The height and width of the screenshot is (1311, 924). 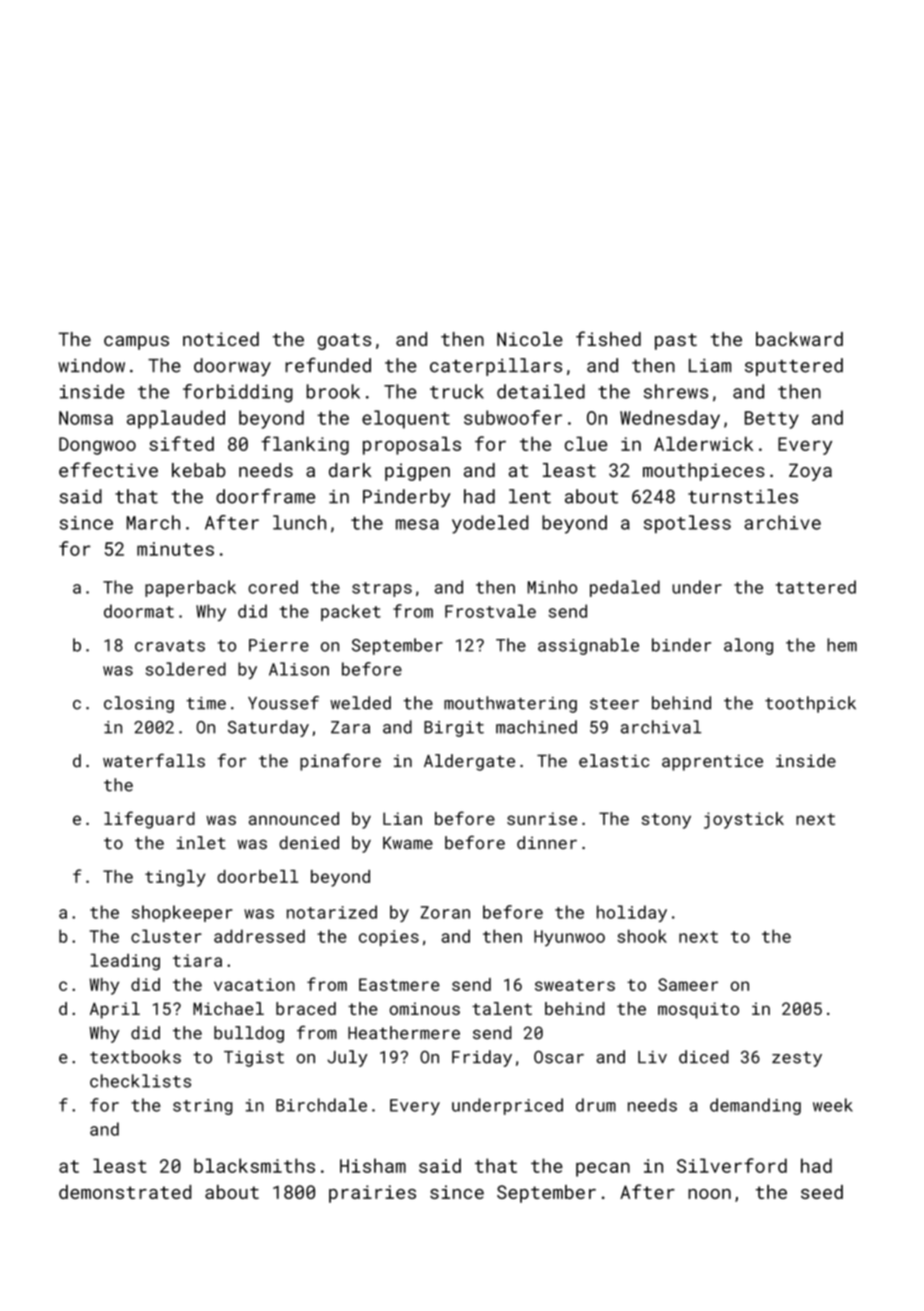 What do you see at coordinates (510, 704) in the screenshot?
I see `mouthwatering` at bounding box center [510, 704].
